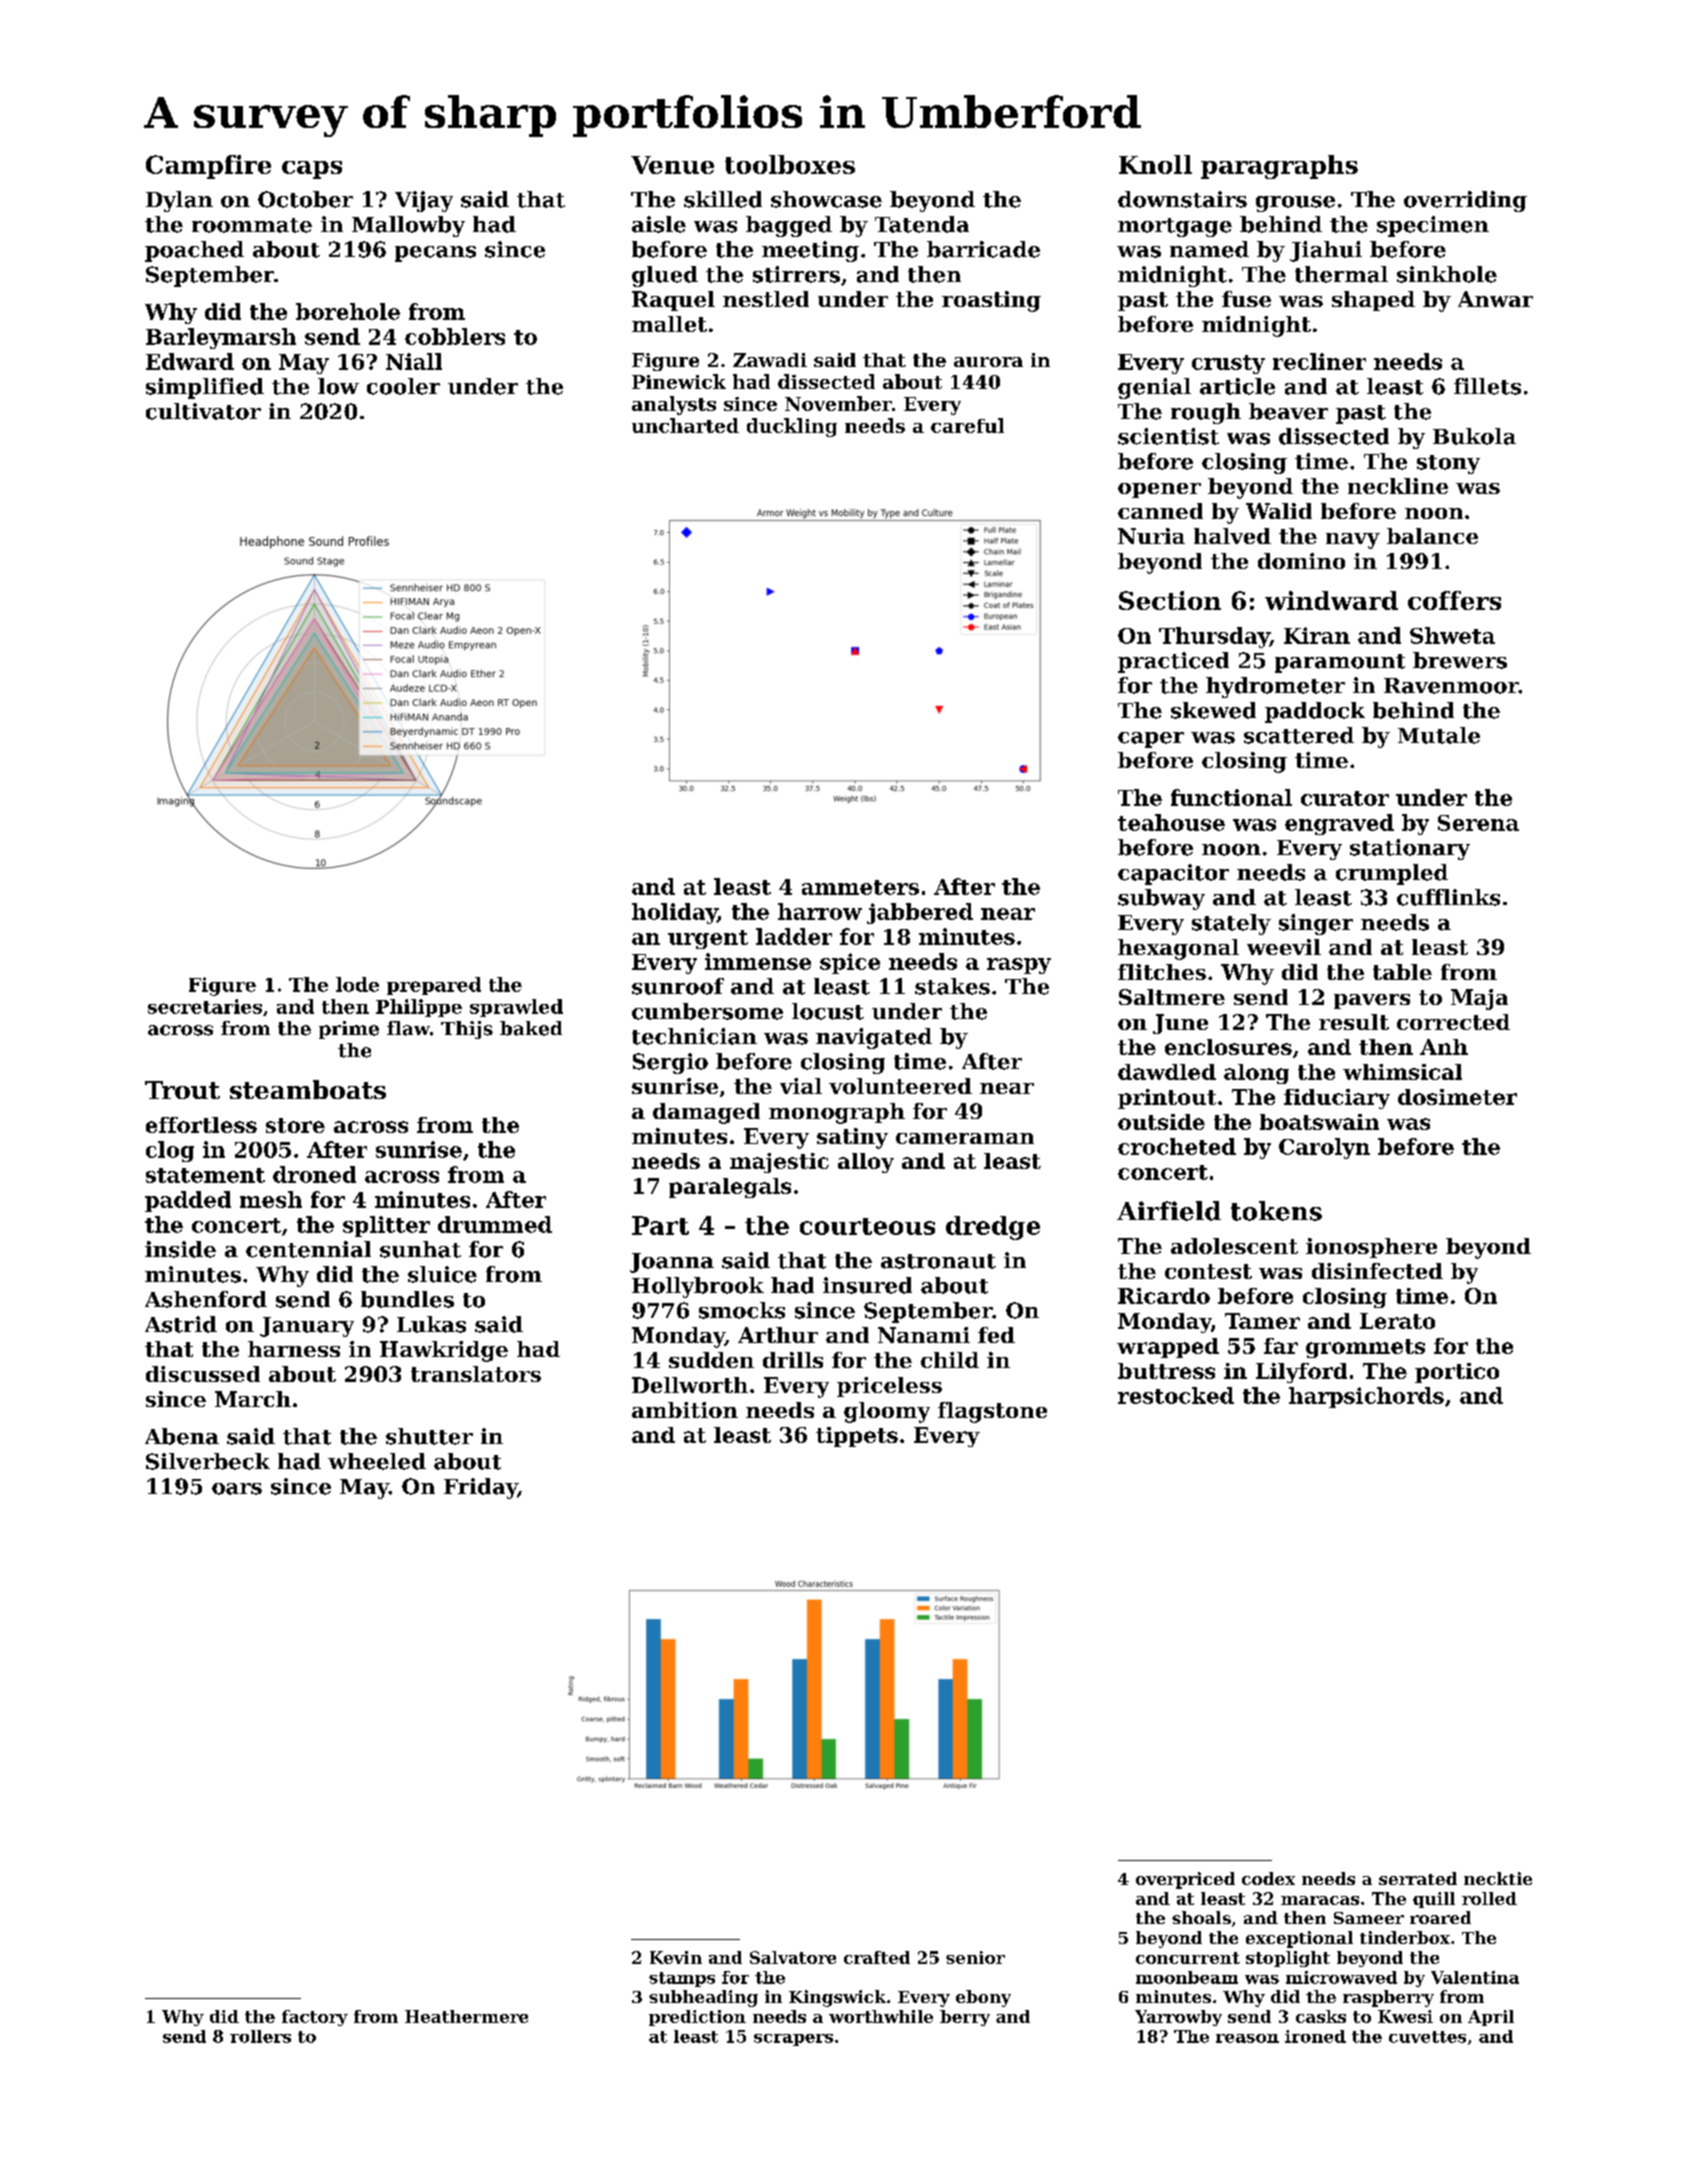 Image resolution: width=1683 pixels, height=2178 pixels. I want to click on pecans, so click(435, 254).
